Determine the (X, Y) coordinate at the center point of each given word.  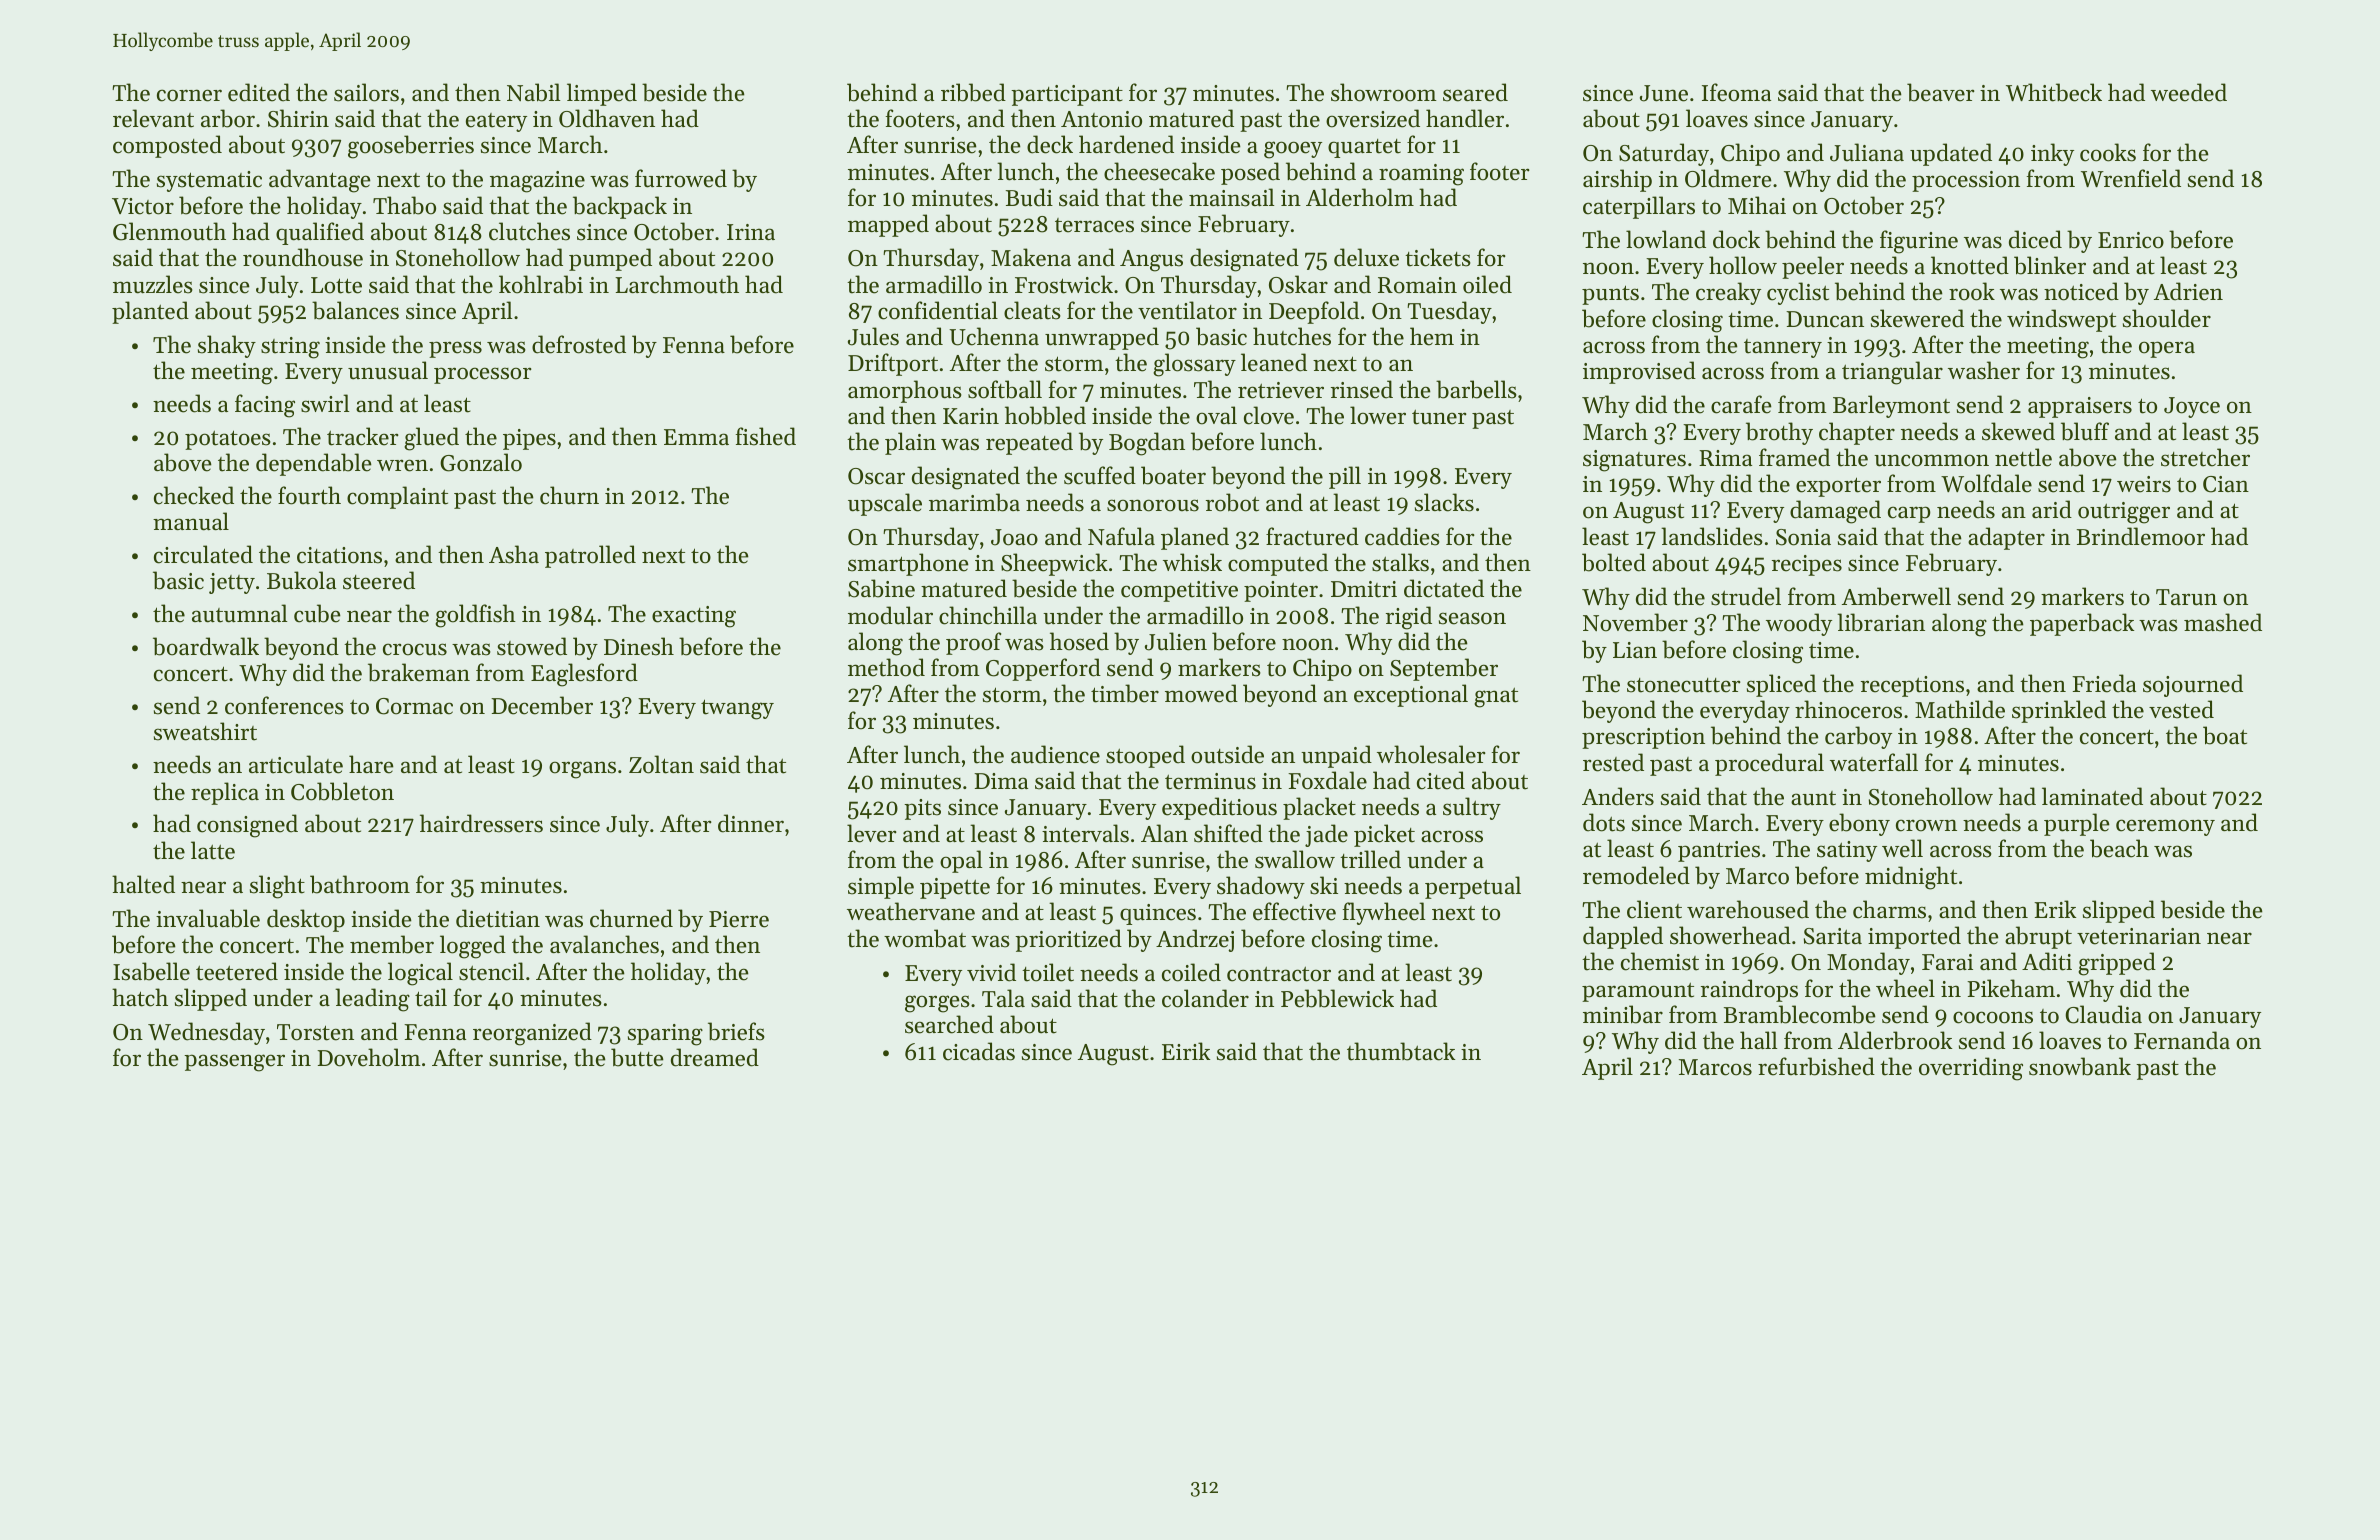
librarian (1881, 622)
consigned (247, 826)
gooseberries (411, 147)
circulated (203, 554)
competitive (1179, 591)
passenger (234, 1063)
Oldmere (1728, 178)
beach (2119, 848)
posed (1250, 173)
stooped (1145, 756)
